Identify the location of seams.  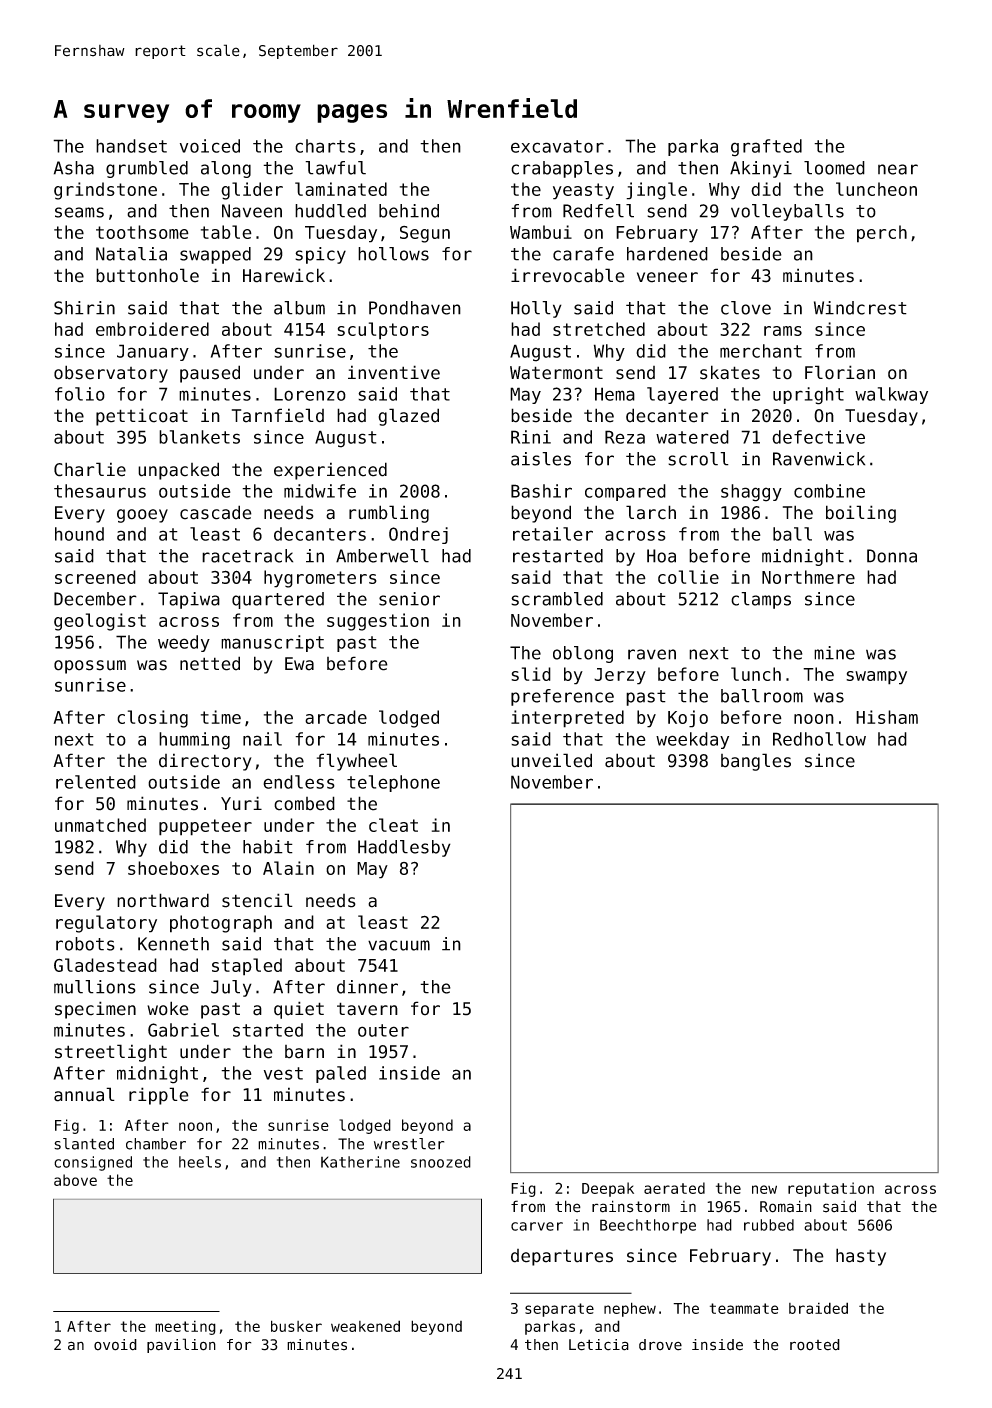
(79, 212).
